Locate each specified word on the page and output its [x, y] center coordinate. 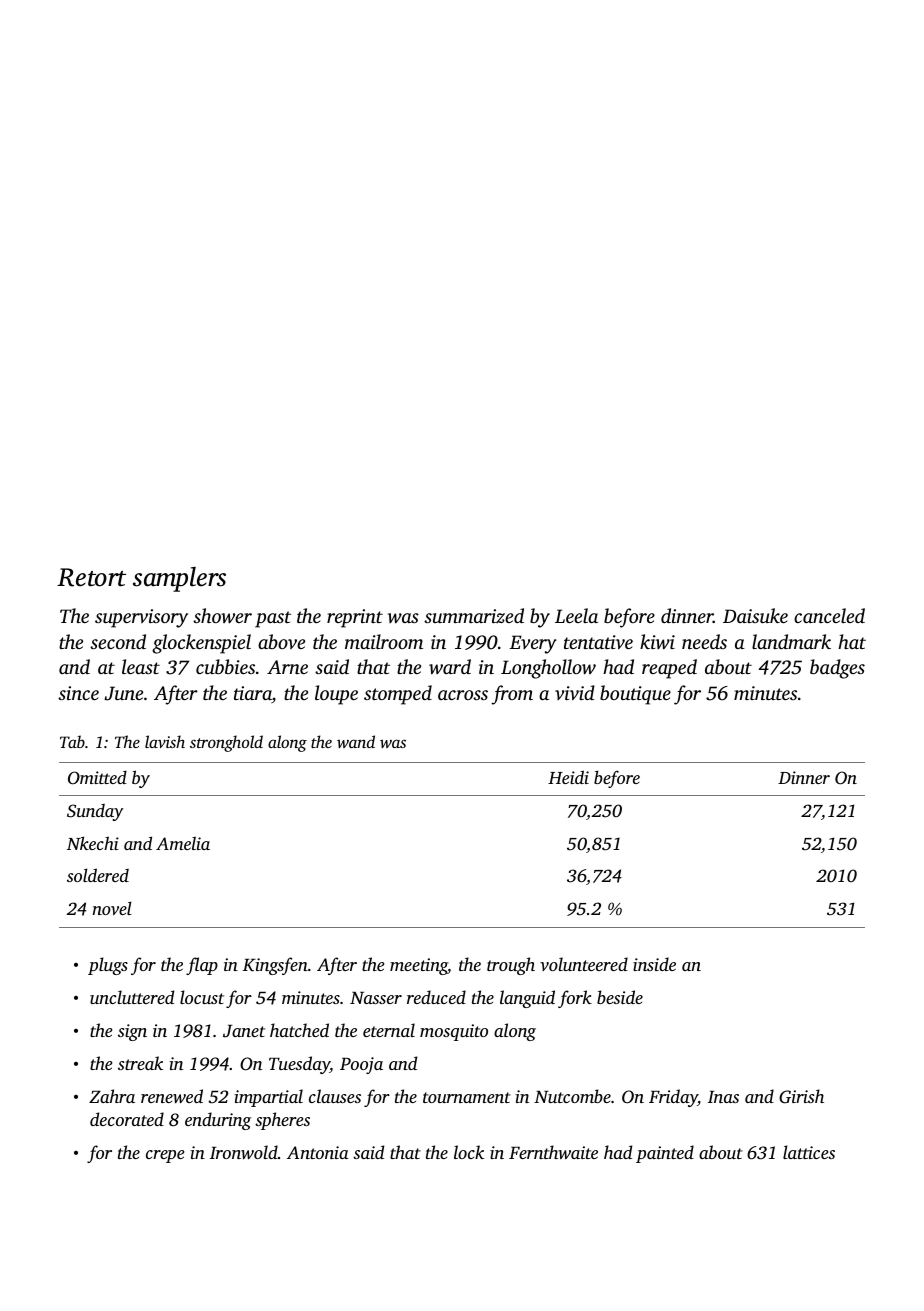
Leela [576, 615]
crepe [165, 1156]
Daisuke [755, 615]
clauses [335, 1096]
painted [665, 1154]
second [118, 641]
